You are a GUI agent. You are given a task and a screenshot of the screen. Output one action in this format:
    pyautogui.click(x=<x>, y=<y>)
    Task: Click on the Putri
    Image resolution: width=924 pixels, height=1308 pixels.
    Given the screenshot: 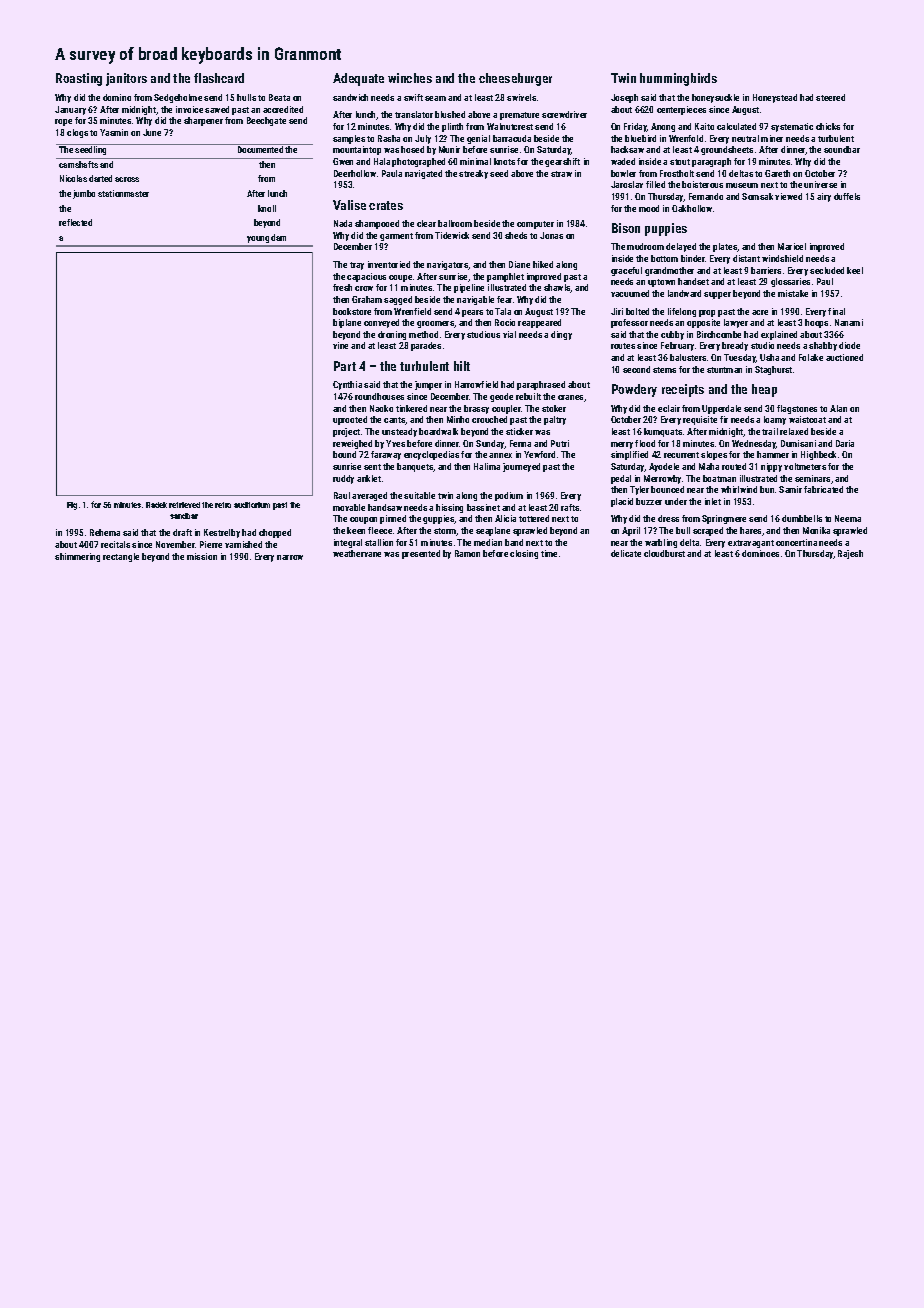 What is the action you would take?
    pyautogui.click(x=560, y=443)
